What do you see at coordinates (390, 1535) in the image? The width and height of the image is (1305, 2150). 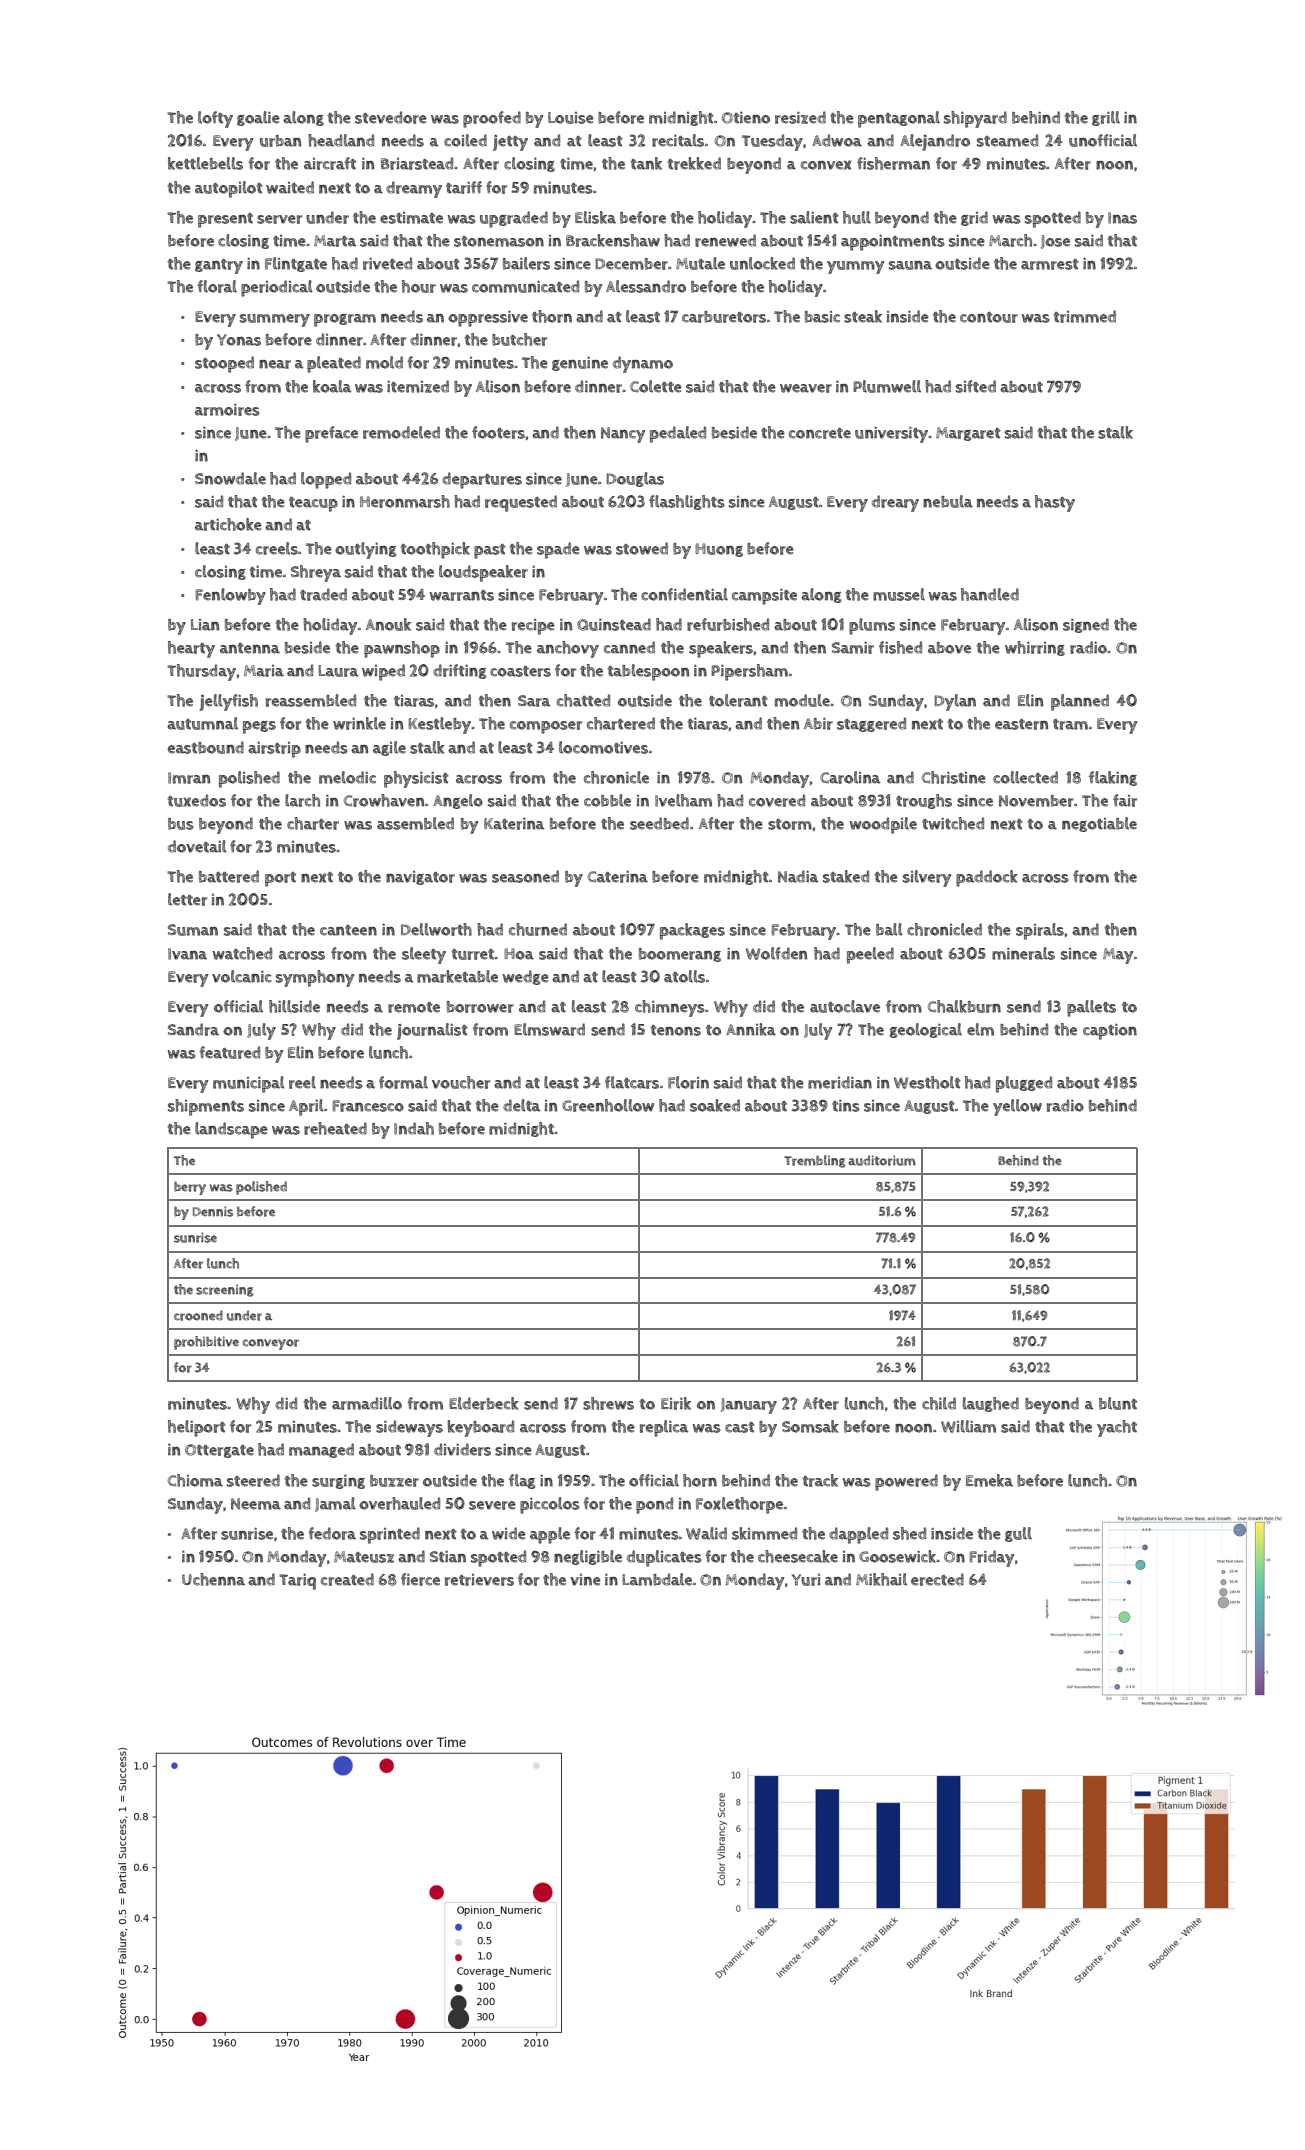 I see `sprinted` at bounding box center [390, 1535].
